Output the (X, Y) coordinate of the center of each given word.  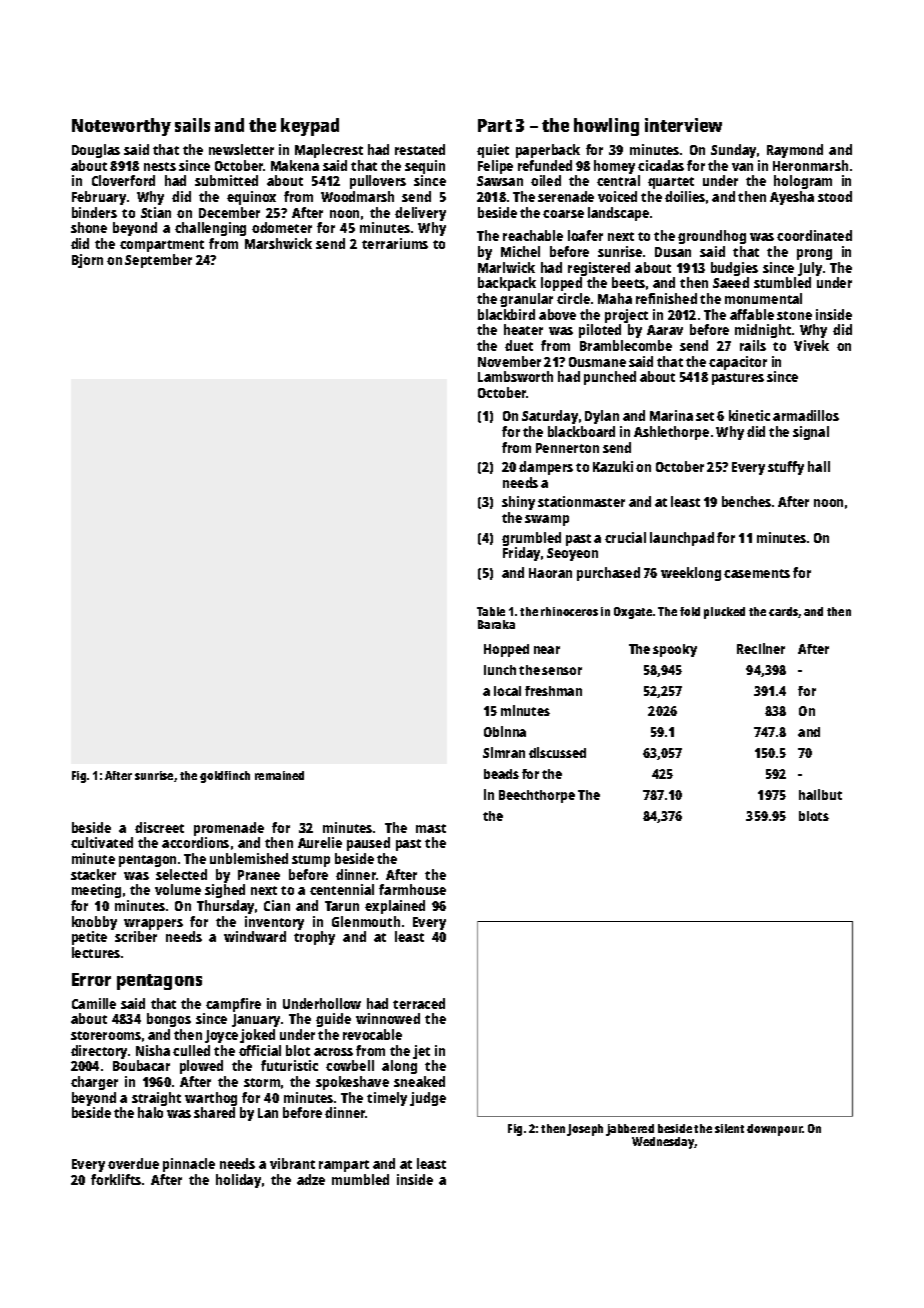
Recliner (761, 648)
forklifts (116, 1179)
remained (279, 775)
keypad (310, 127)
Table (491, 611)
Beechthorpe (537, 796)
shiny (518, 503)
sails (192, 125)
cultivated (102, 842)
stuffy (786, 468)
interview (683, 125)
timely (387, 1099)
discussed (557, 752)
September (158, 261)
